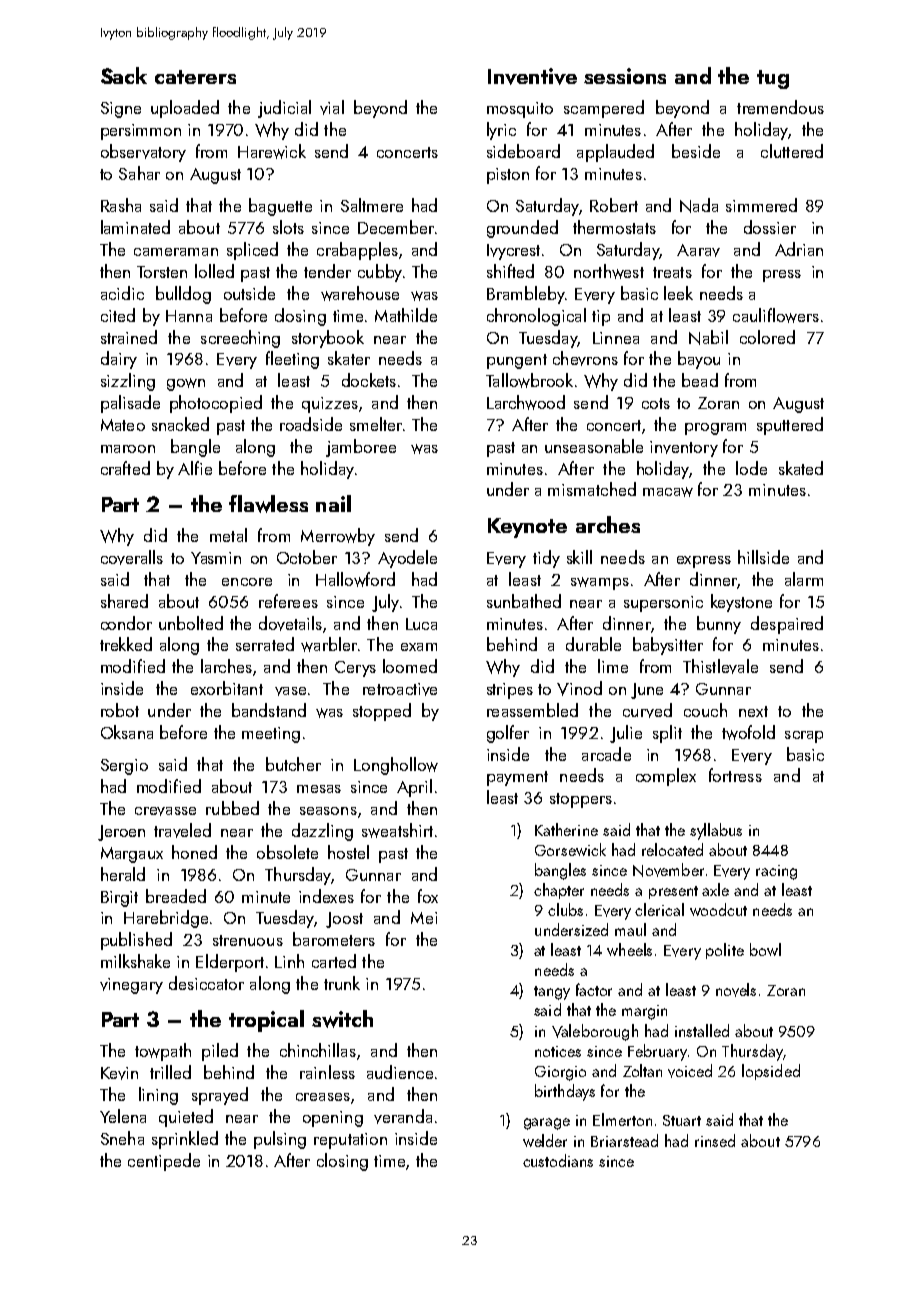 Image resolution: width=924 pixels, height=1314 pixels. Describe the element at coordinates (510, 271) in the page. I see `shifted` at that location.
